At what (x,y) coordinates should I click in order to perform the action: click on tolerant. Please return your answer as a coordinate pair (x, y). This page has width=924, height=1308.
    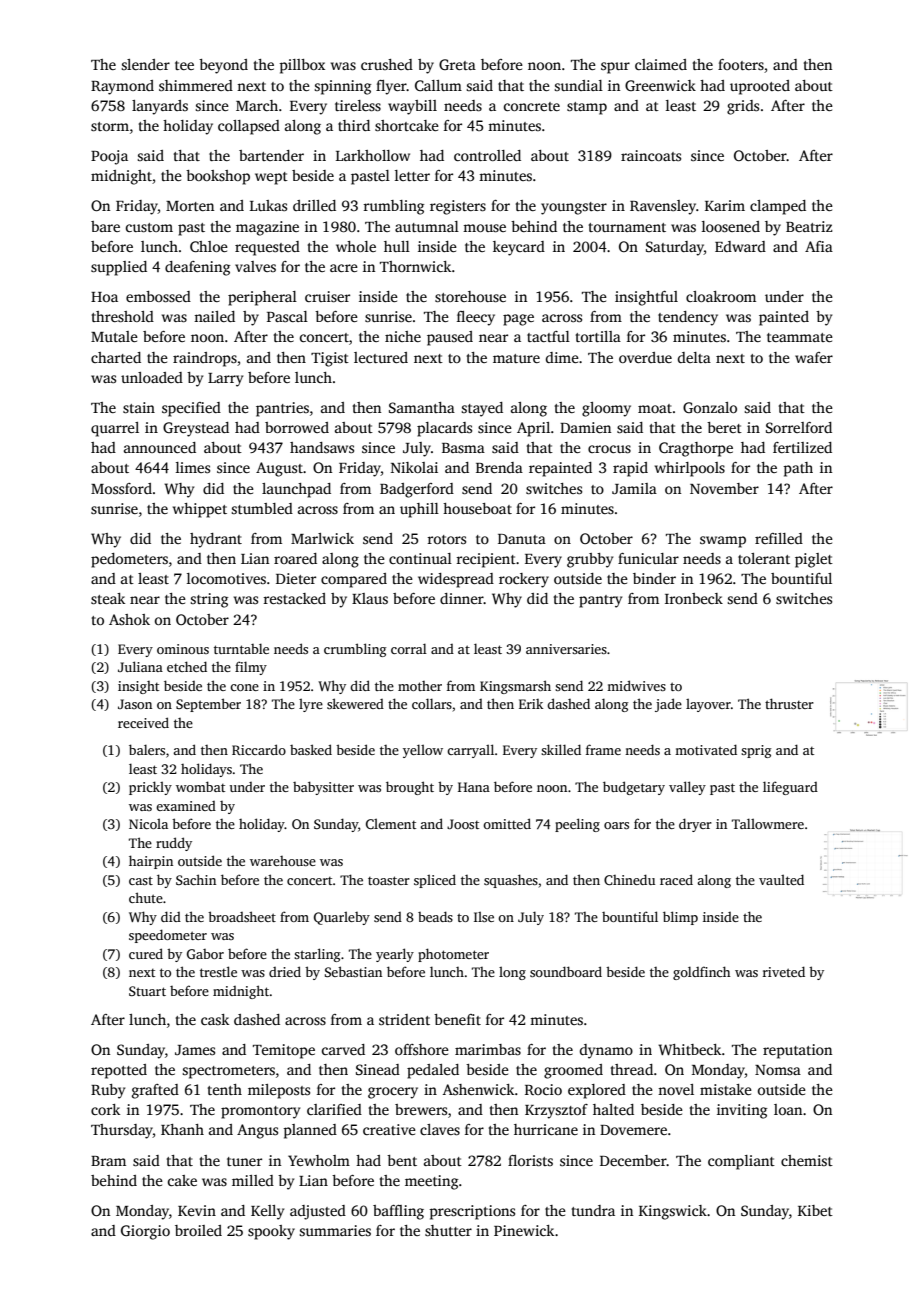
    Looking at the image, I should click on (764, 558).
